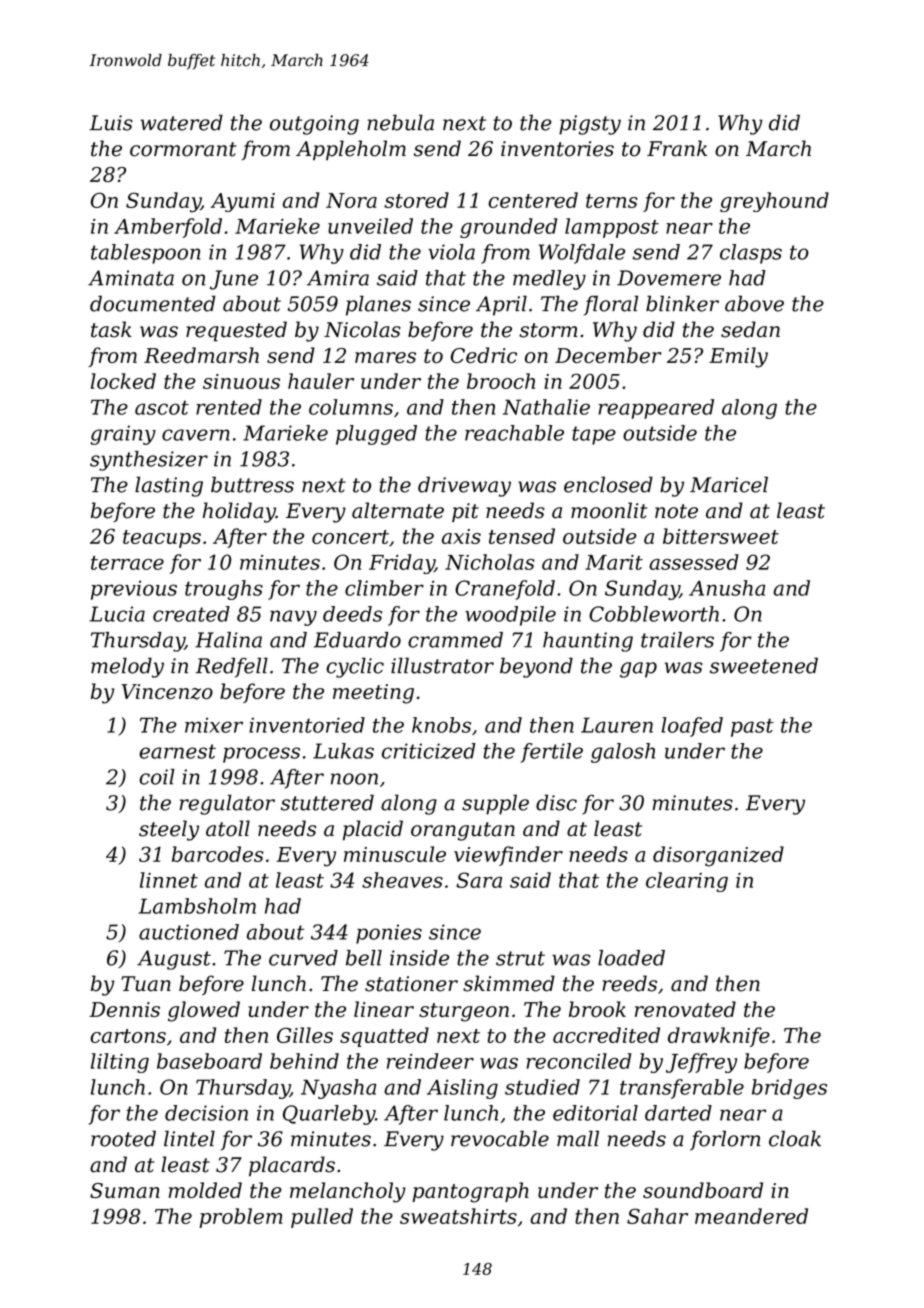 The width and height of the document is (924, 1308). I want to click on Sara, so click(479, 880).
